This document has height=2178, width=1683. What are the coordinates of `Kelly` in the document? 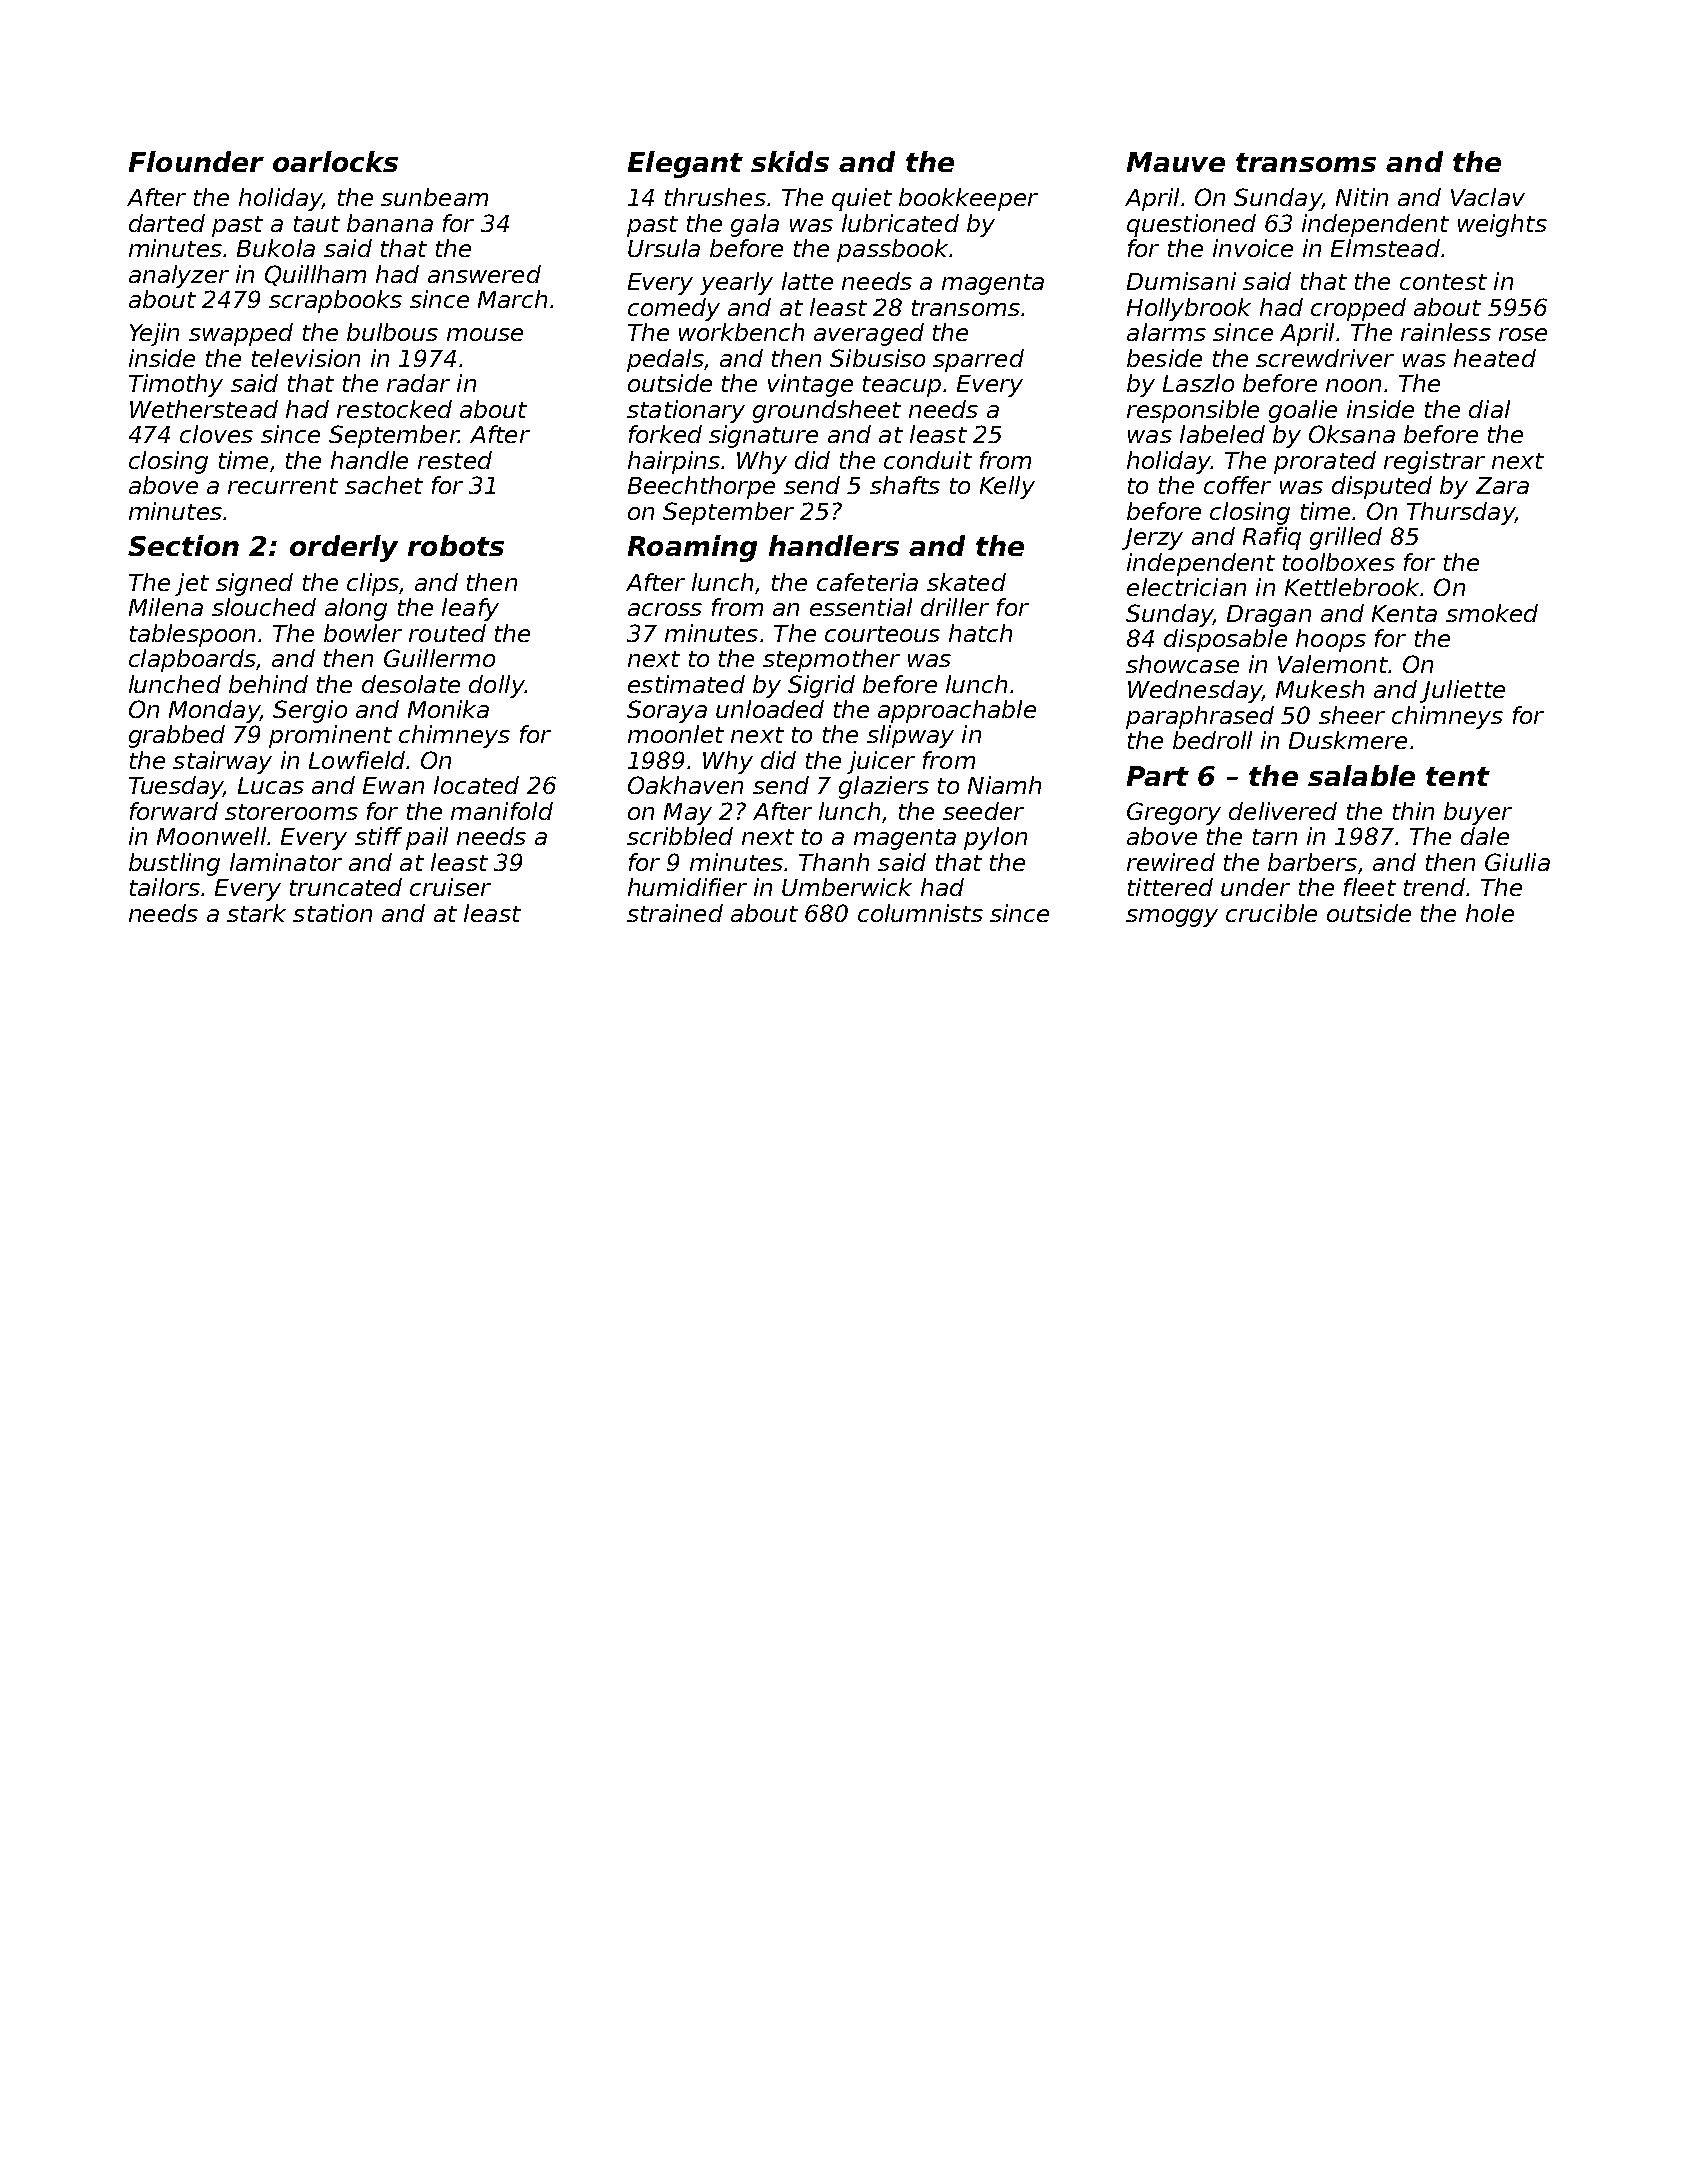 It's located at (1007, 487).
